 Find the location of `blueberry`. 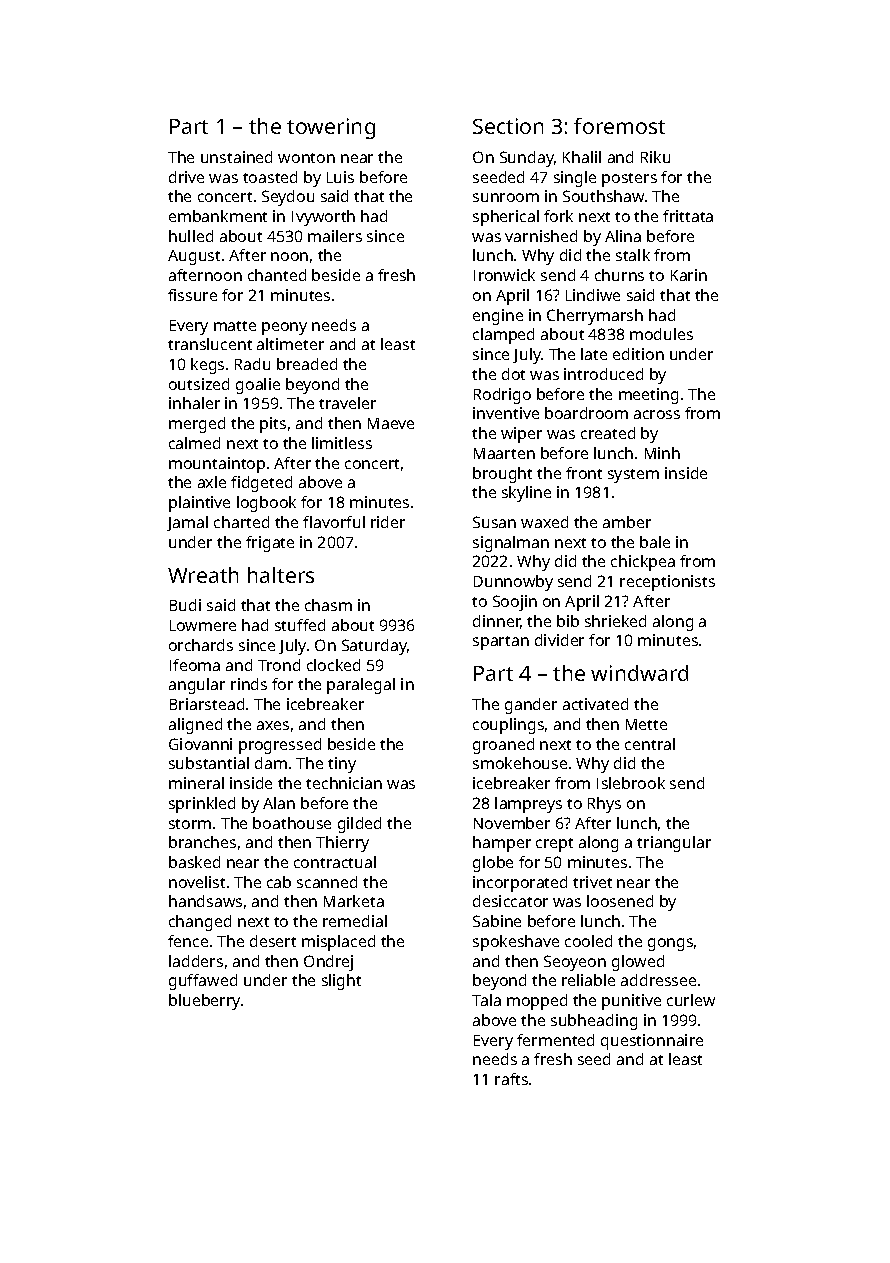

blueberry is located at coordinates (204, 1002).
